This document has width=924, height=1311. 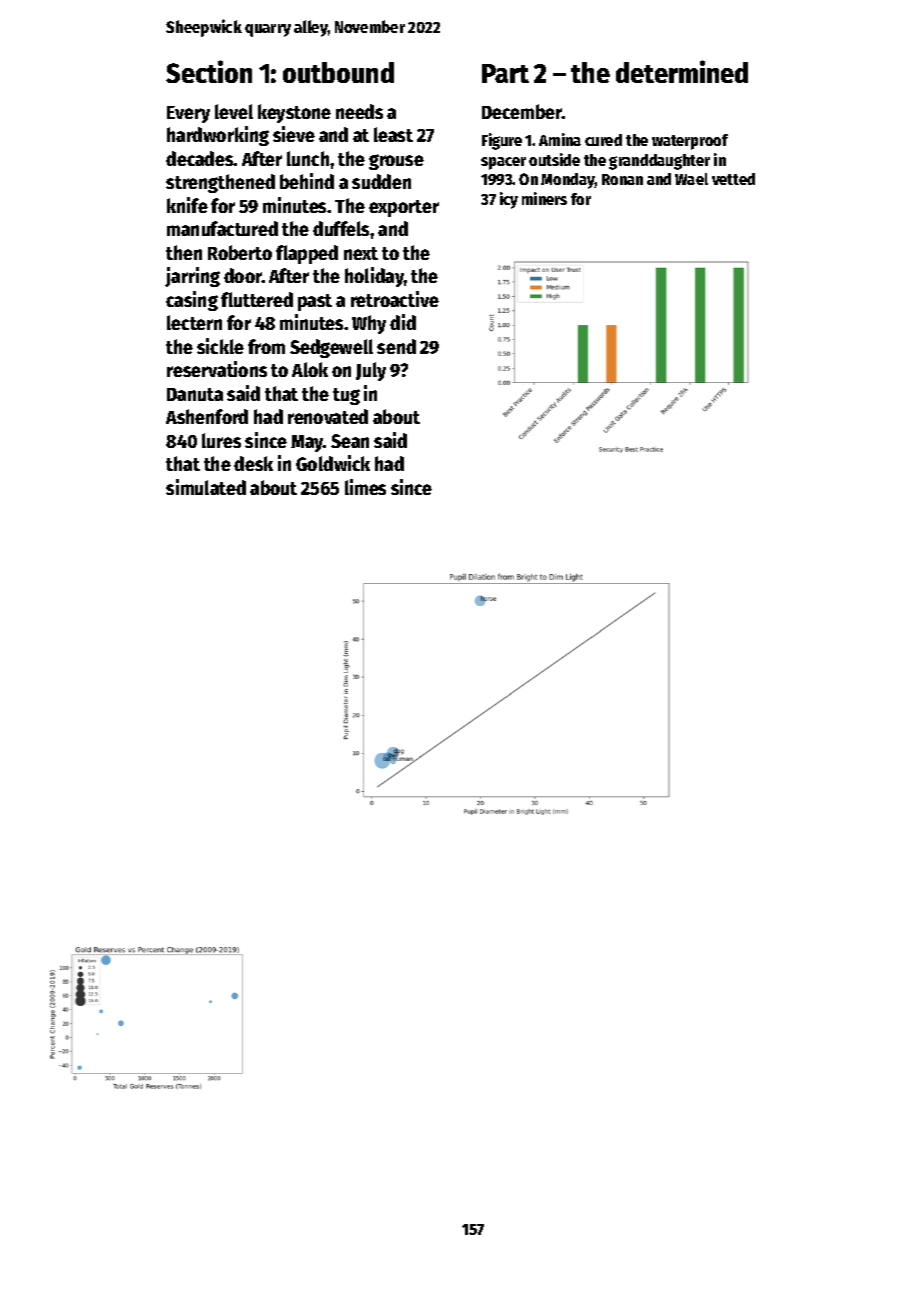 I want to click on determined, so click(x=682, y=71).
